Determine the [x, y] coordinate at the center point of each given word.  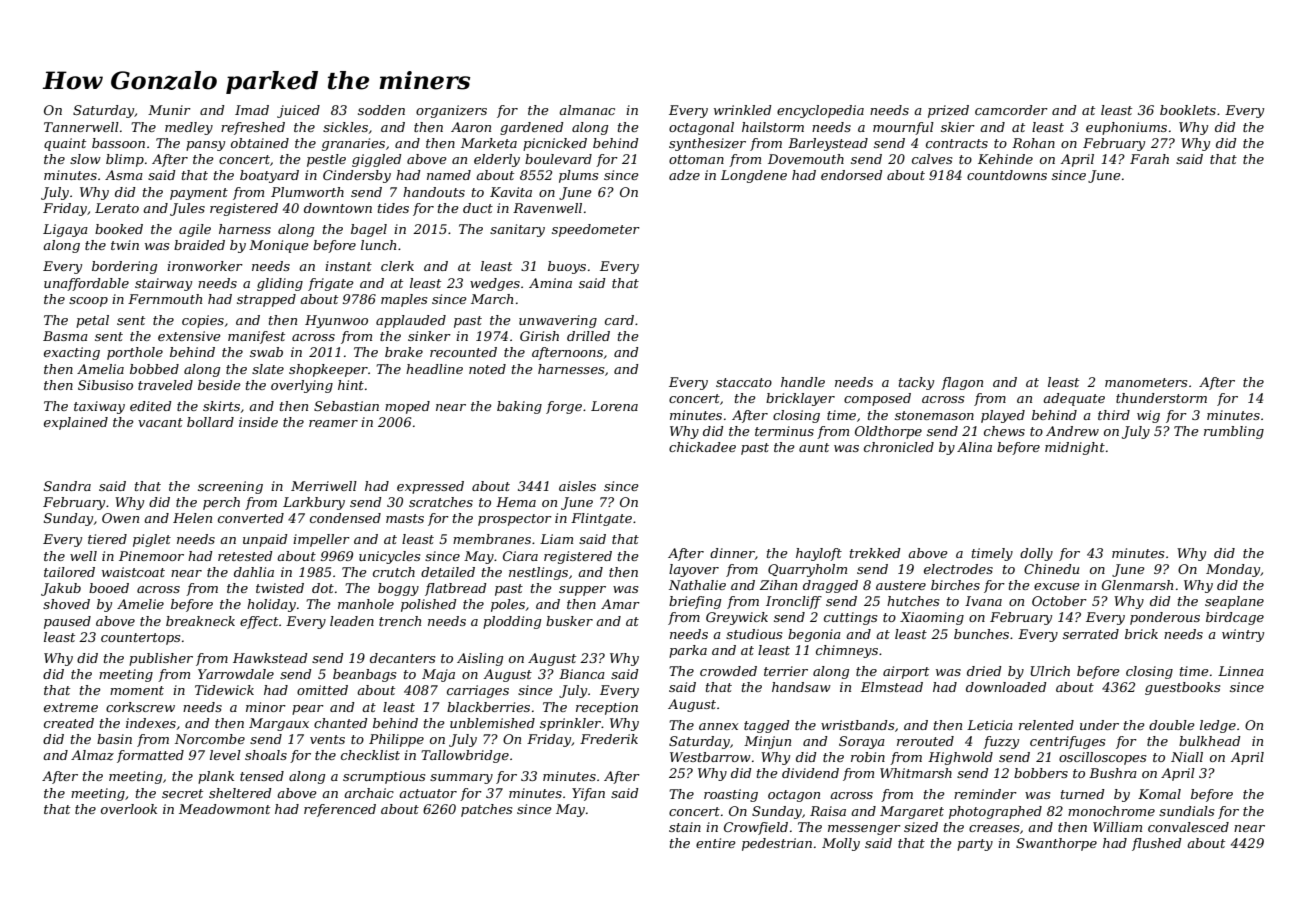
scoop [88, 302]
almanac [587, 110]
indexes [151, 723]
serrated [1091, 634]
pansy [205, 146]
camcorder [1011, 110]
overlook [129, 809]
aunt [814, 447]
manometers [1146, 382]
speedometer [596, 230]
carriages [478, 691]
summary [461, 779]
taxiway [99, 407]
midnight [1075, 448]
